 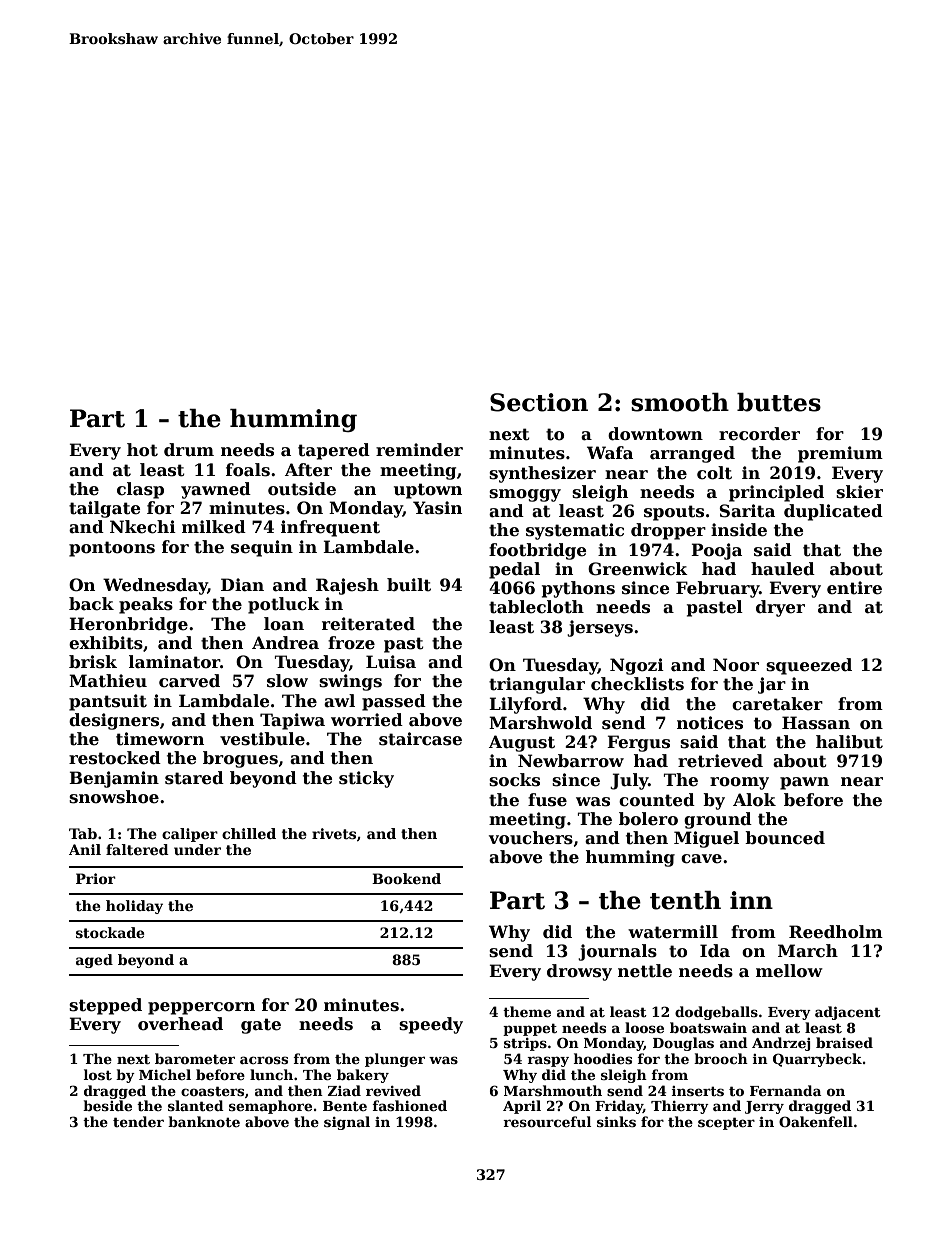 I want to click on premium, so click(x=840, y=454).
